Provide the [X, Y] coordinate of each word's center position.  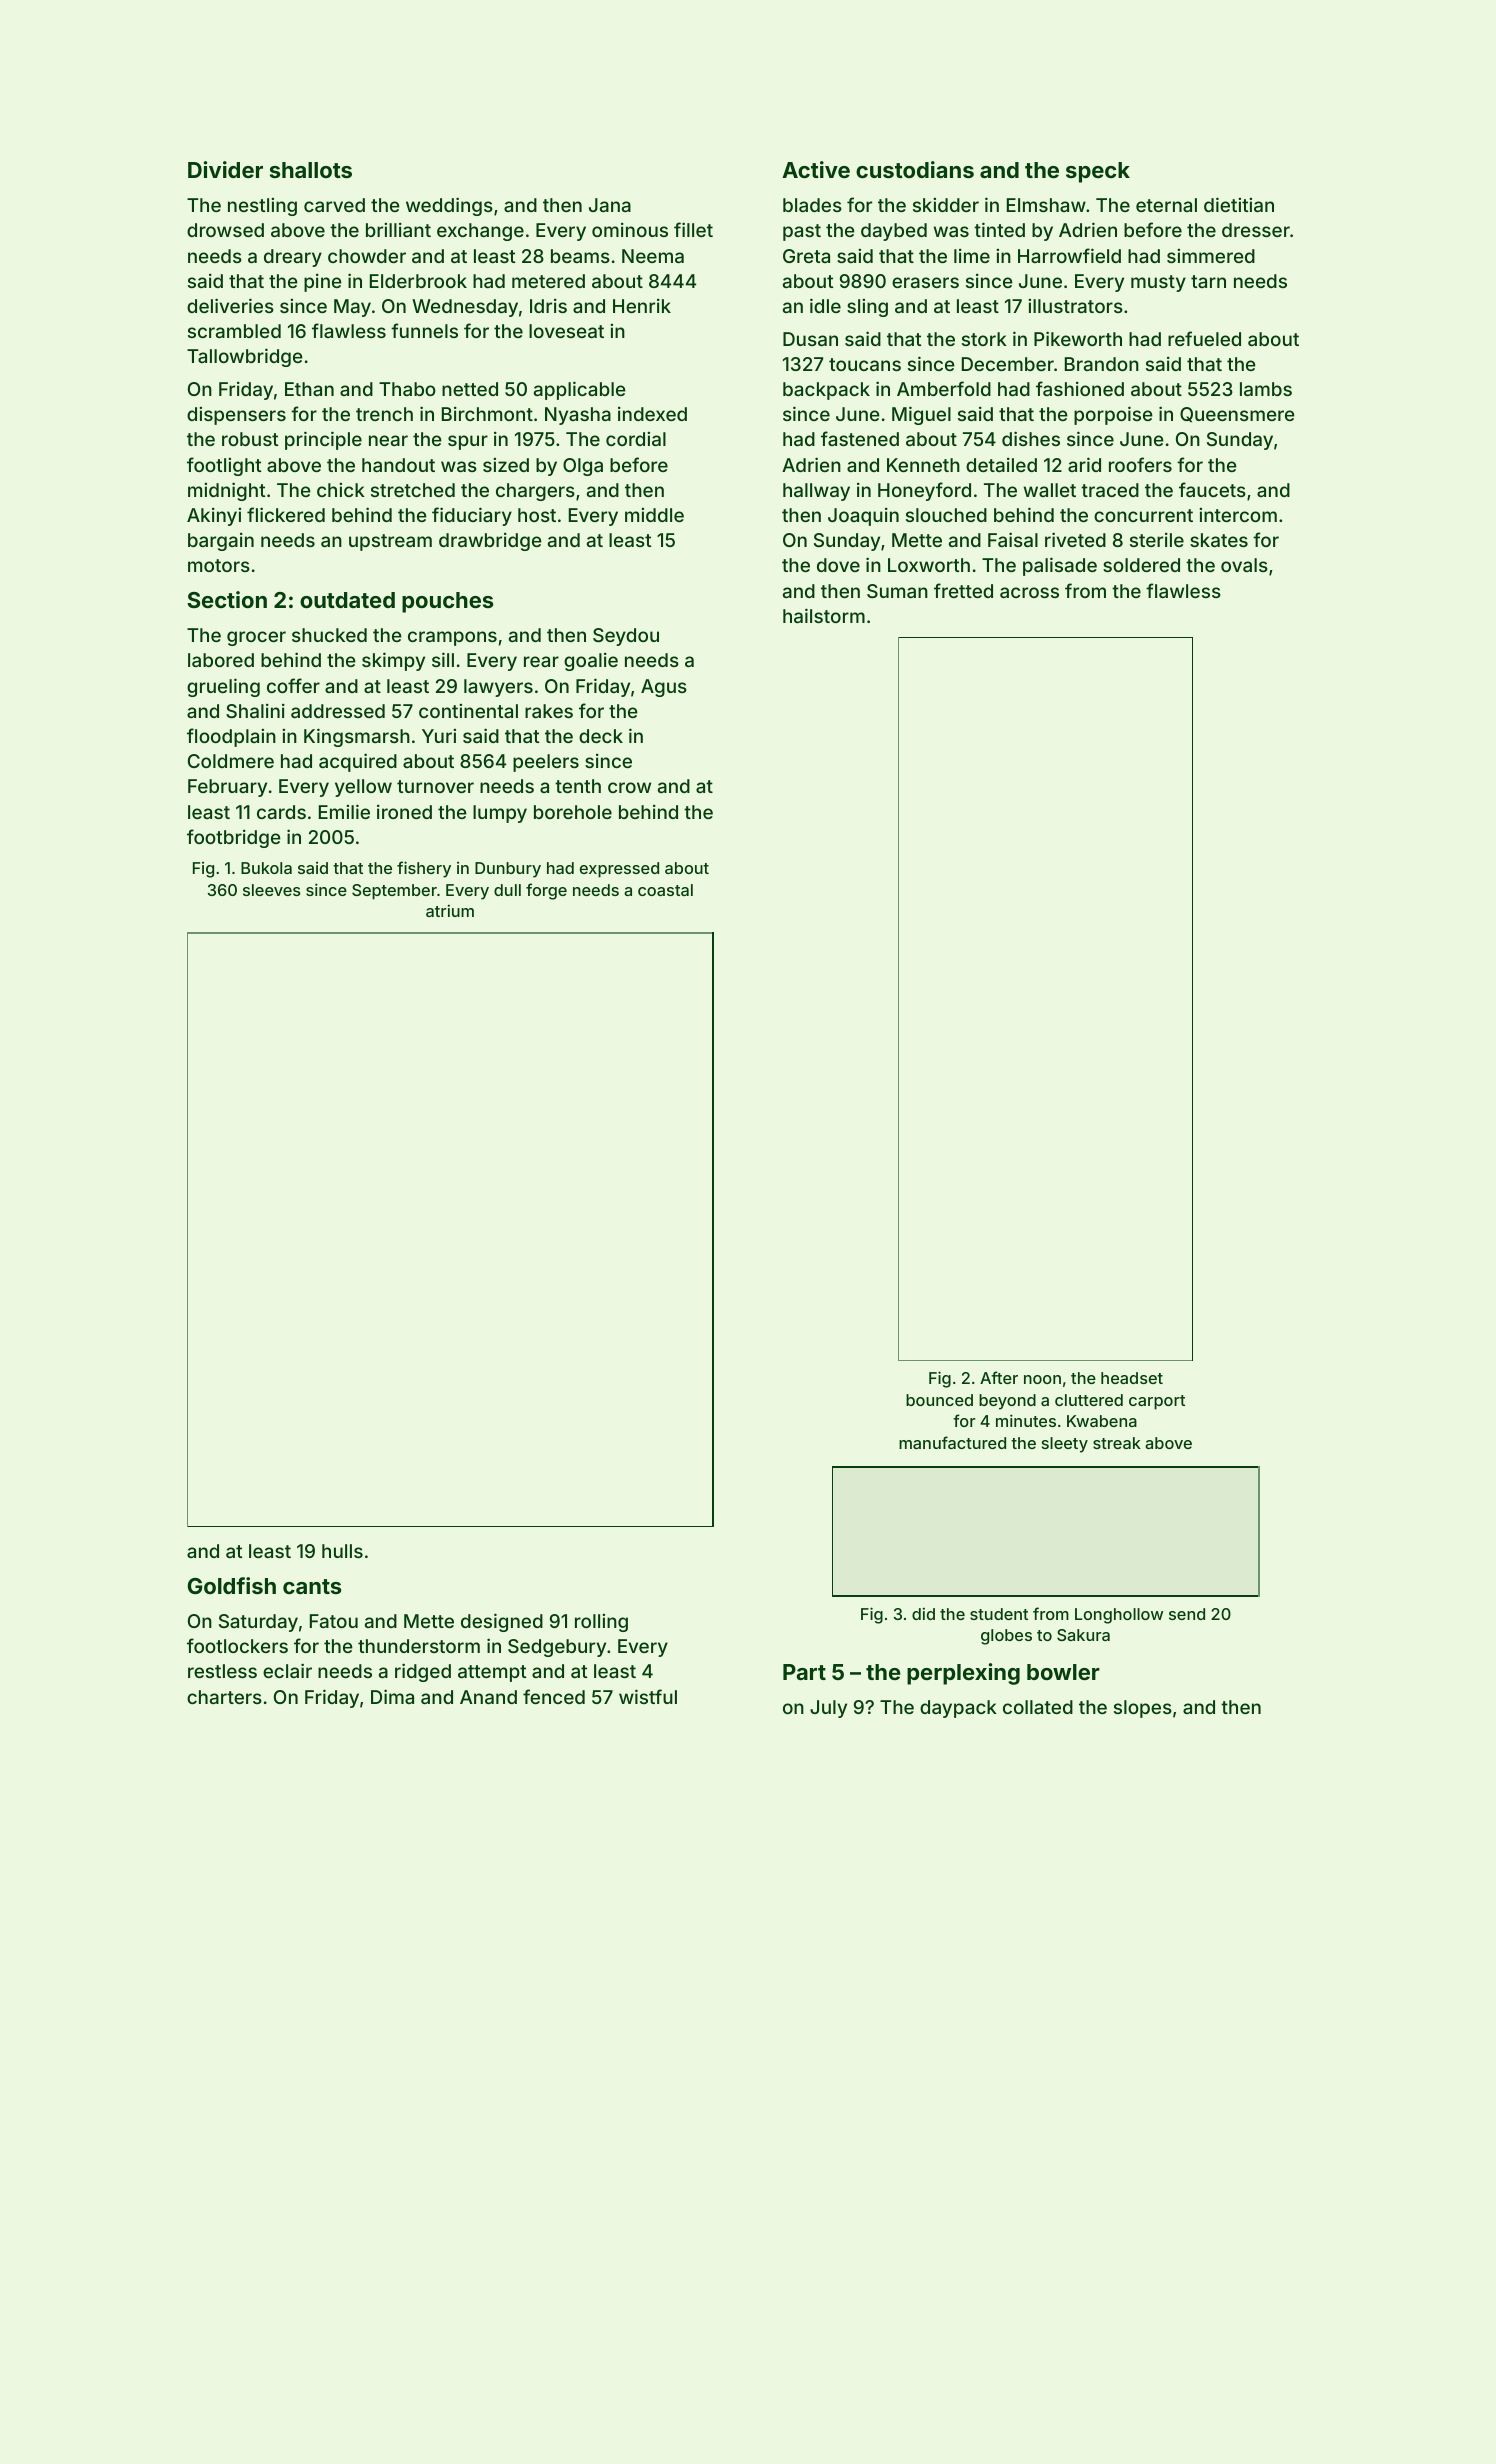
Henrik [642, 306]
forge [546, 891]
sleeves [272, 890]
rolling [601, 1623]
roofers [1140, 464]
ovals [1244, 565]
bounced [939, 1400]
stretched [413, 490]
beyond [1007, 1402]
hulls [342, 1551]
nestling [262, 207]
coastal [665, 890]
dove [838, 565]
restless [222, 1671]
